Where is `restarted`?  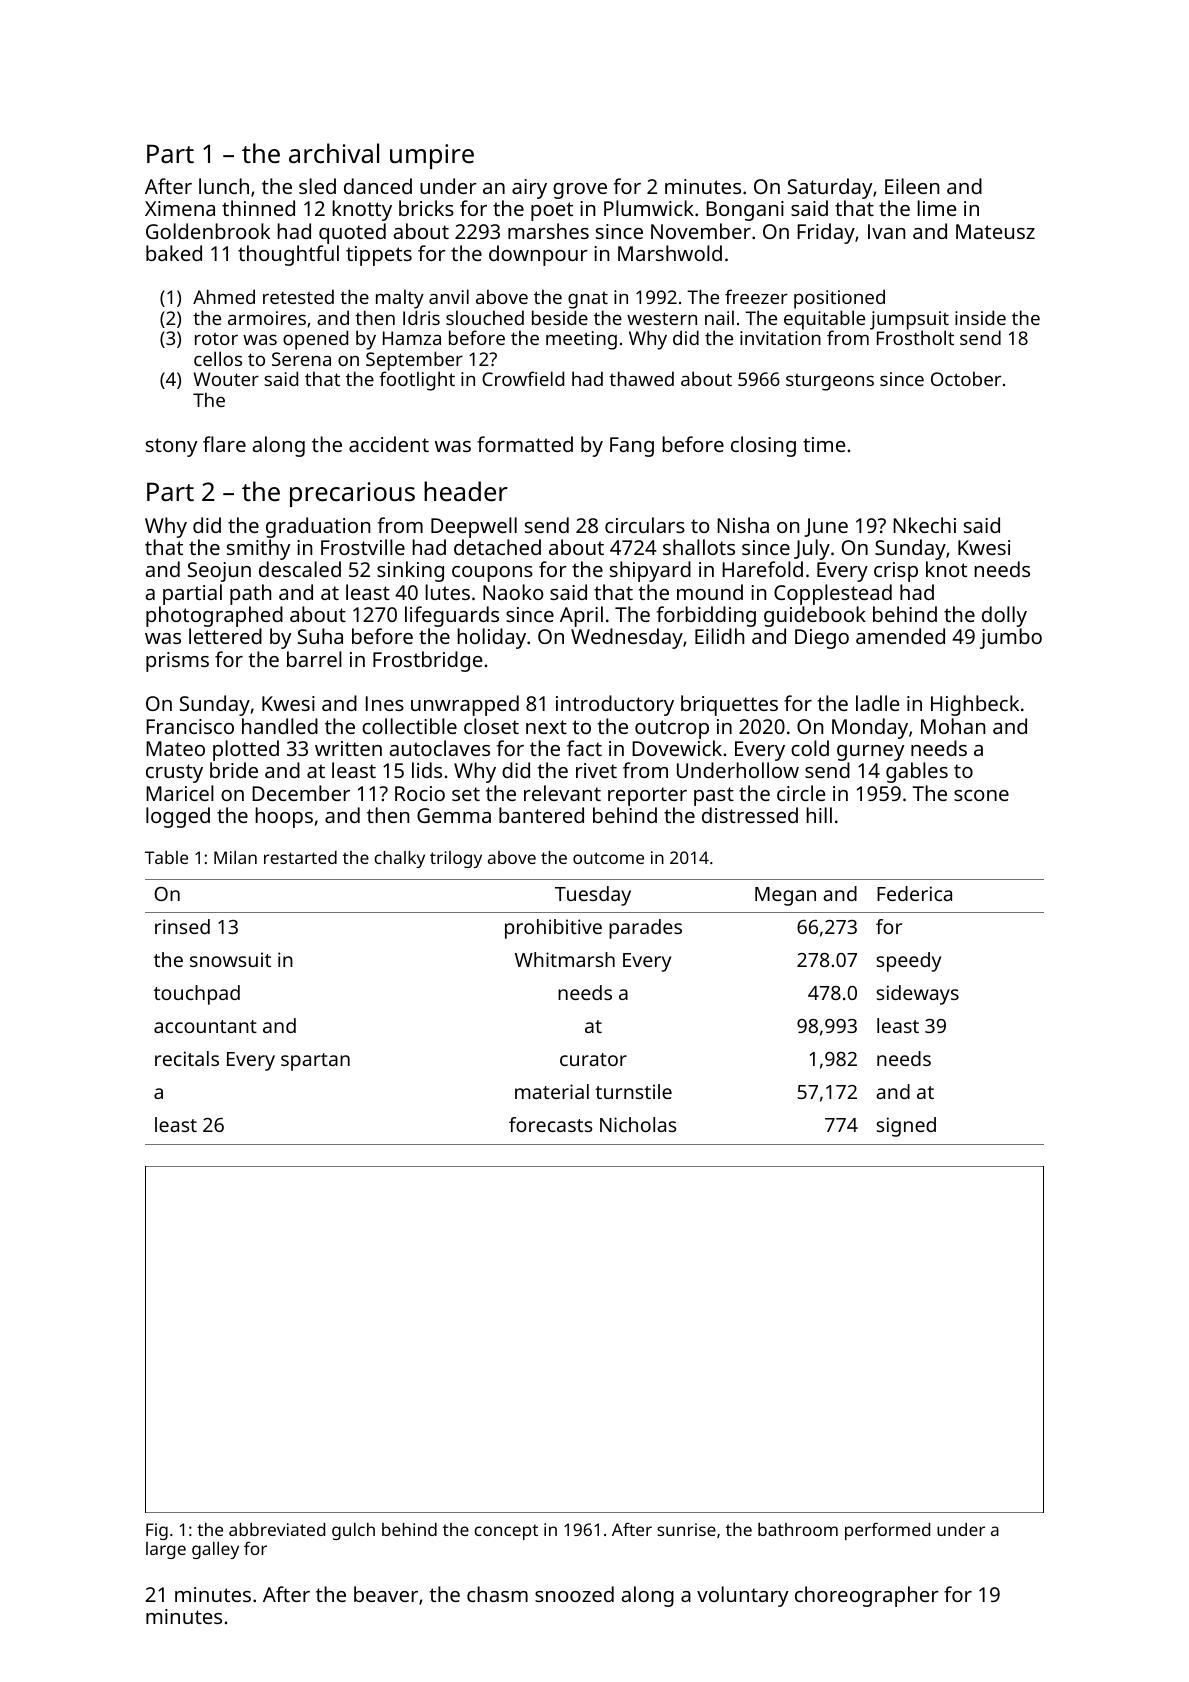
restarted is located at coordinates (300, 857).
